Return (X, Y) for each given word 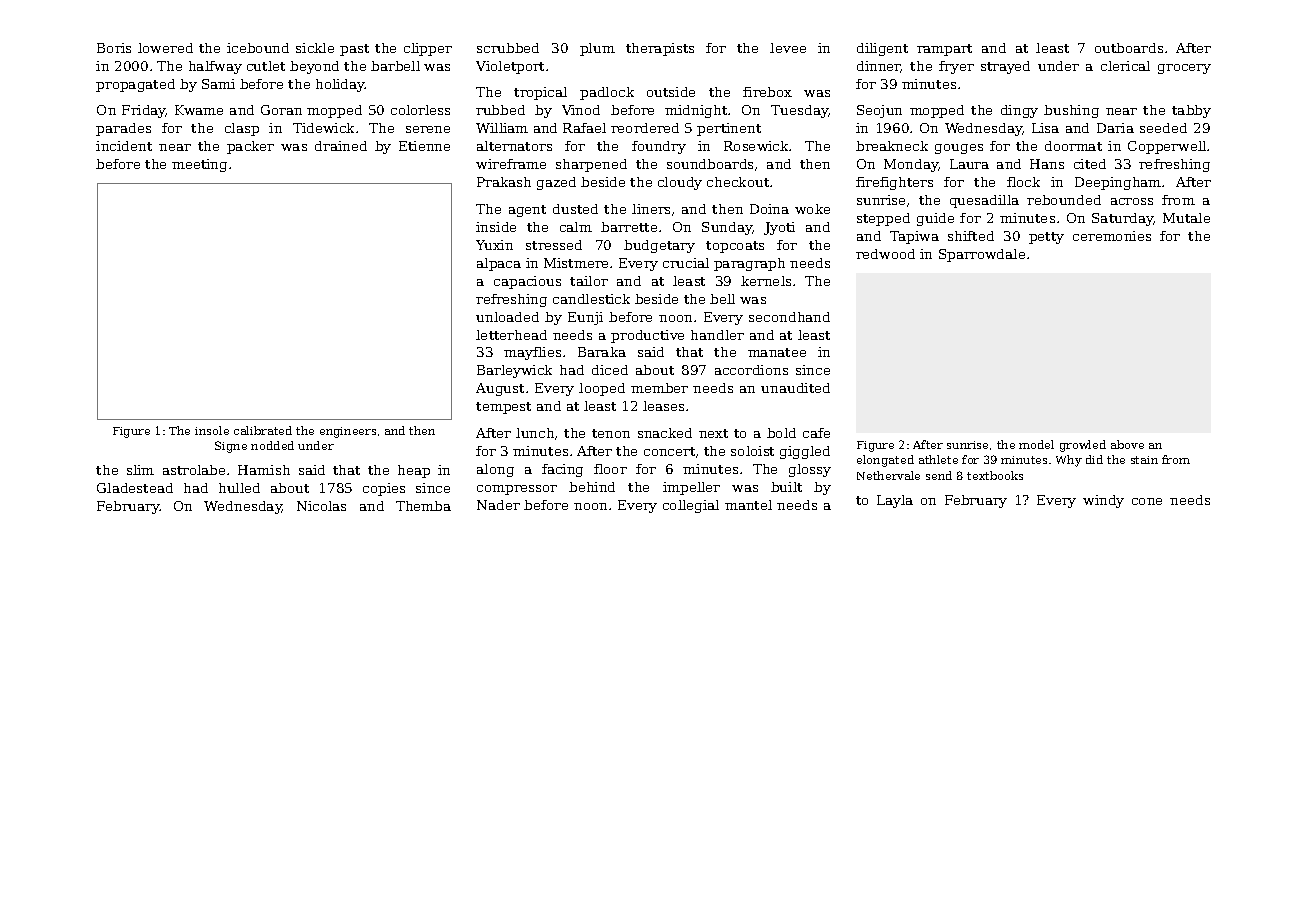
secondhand (789, 317)
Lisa (1045, 128)
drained (341, 146)
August (500, 389)
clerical (1125, 66)
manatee (777, 352)
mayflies (532, 353)
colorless (420, 110)
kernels (766, 281)
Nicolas (321, 506)
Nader (498, 505)
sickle (315, 48)
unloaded (507, 317)
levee (788, 48)
